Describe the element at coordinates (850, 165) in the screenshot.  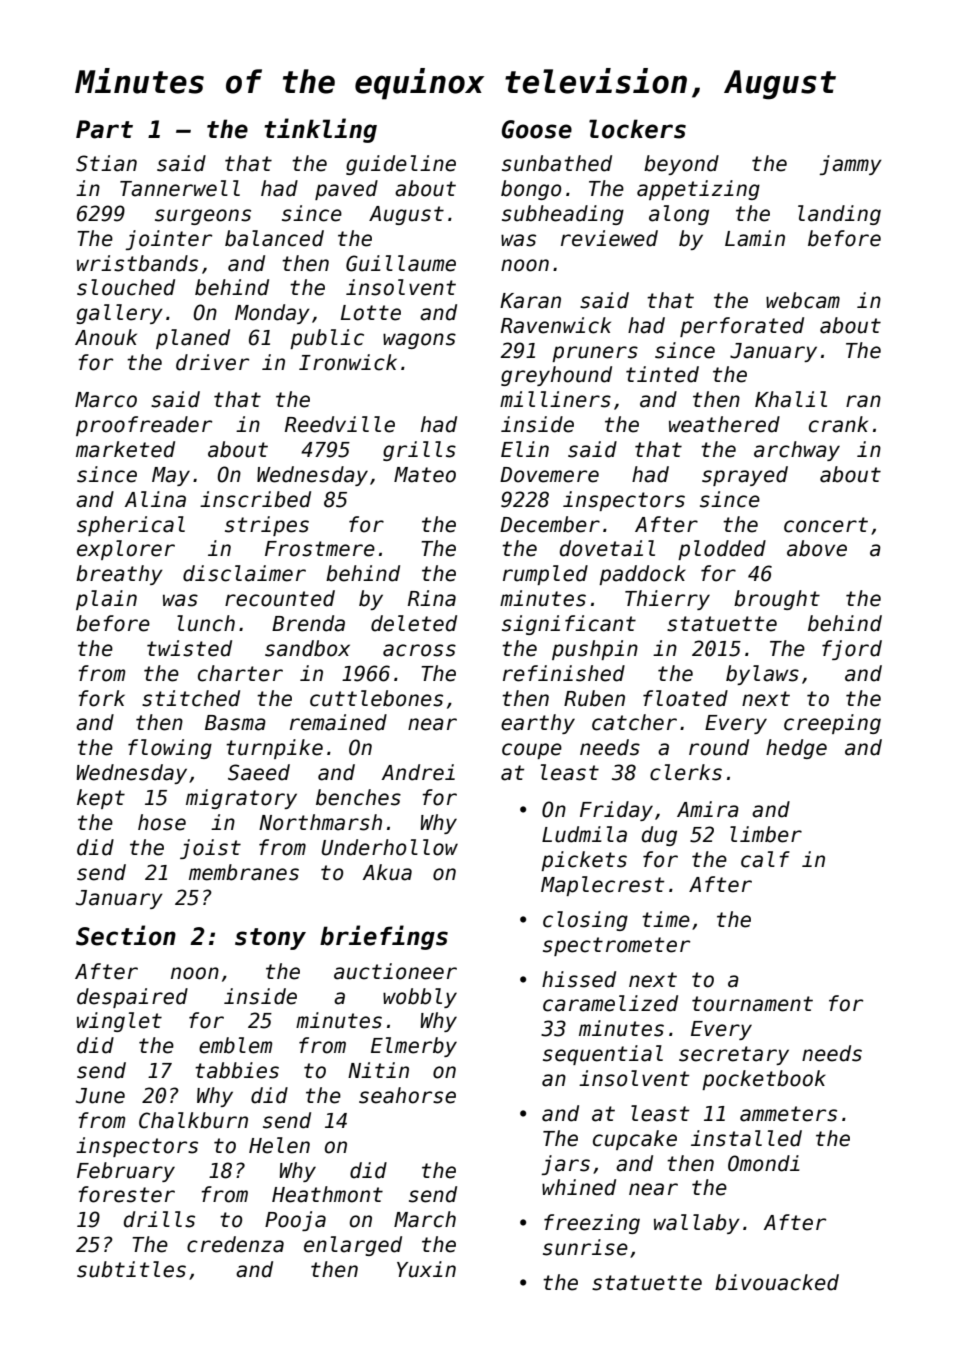
I see `jammy` at that location.
